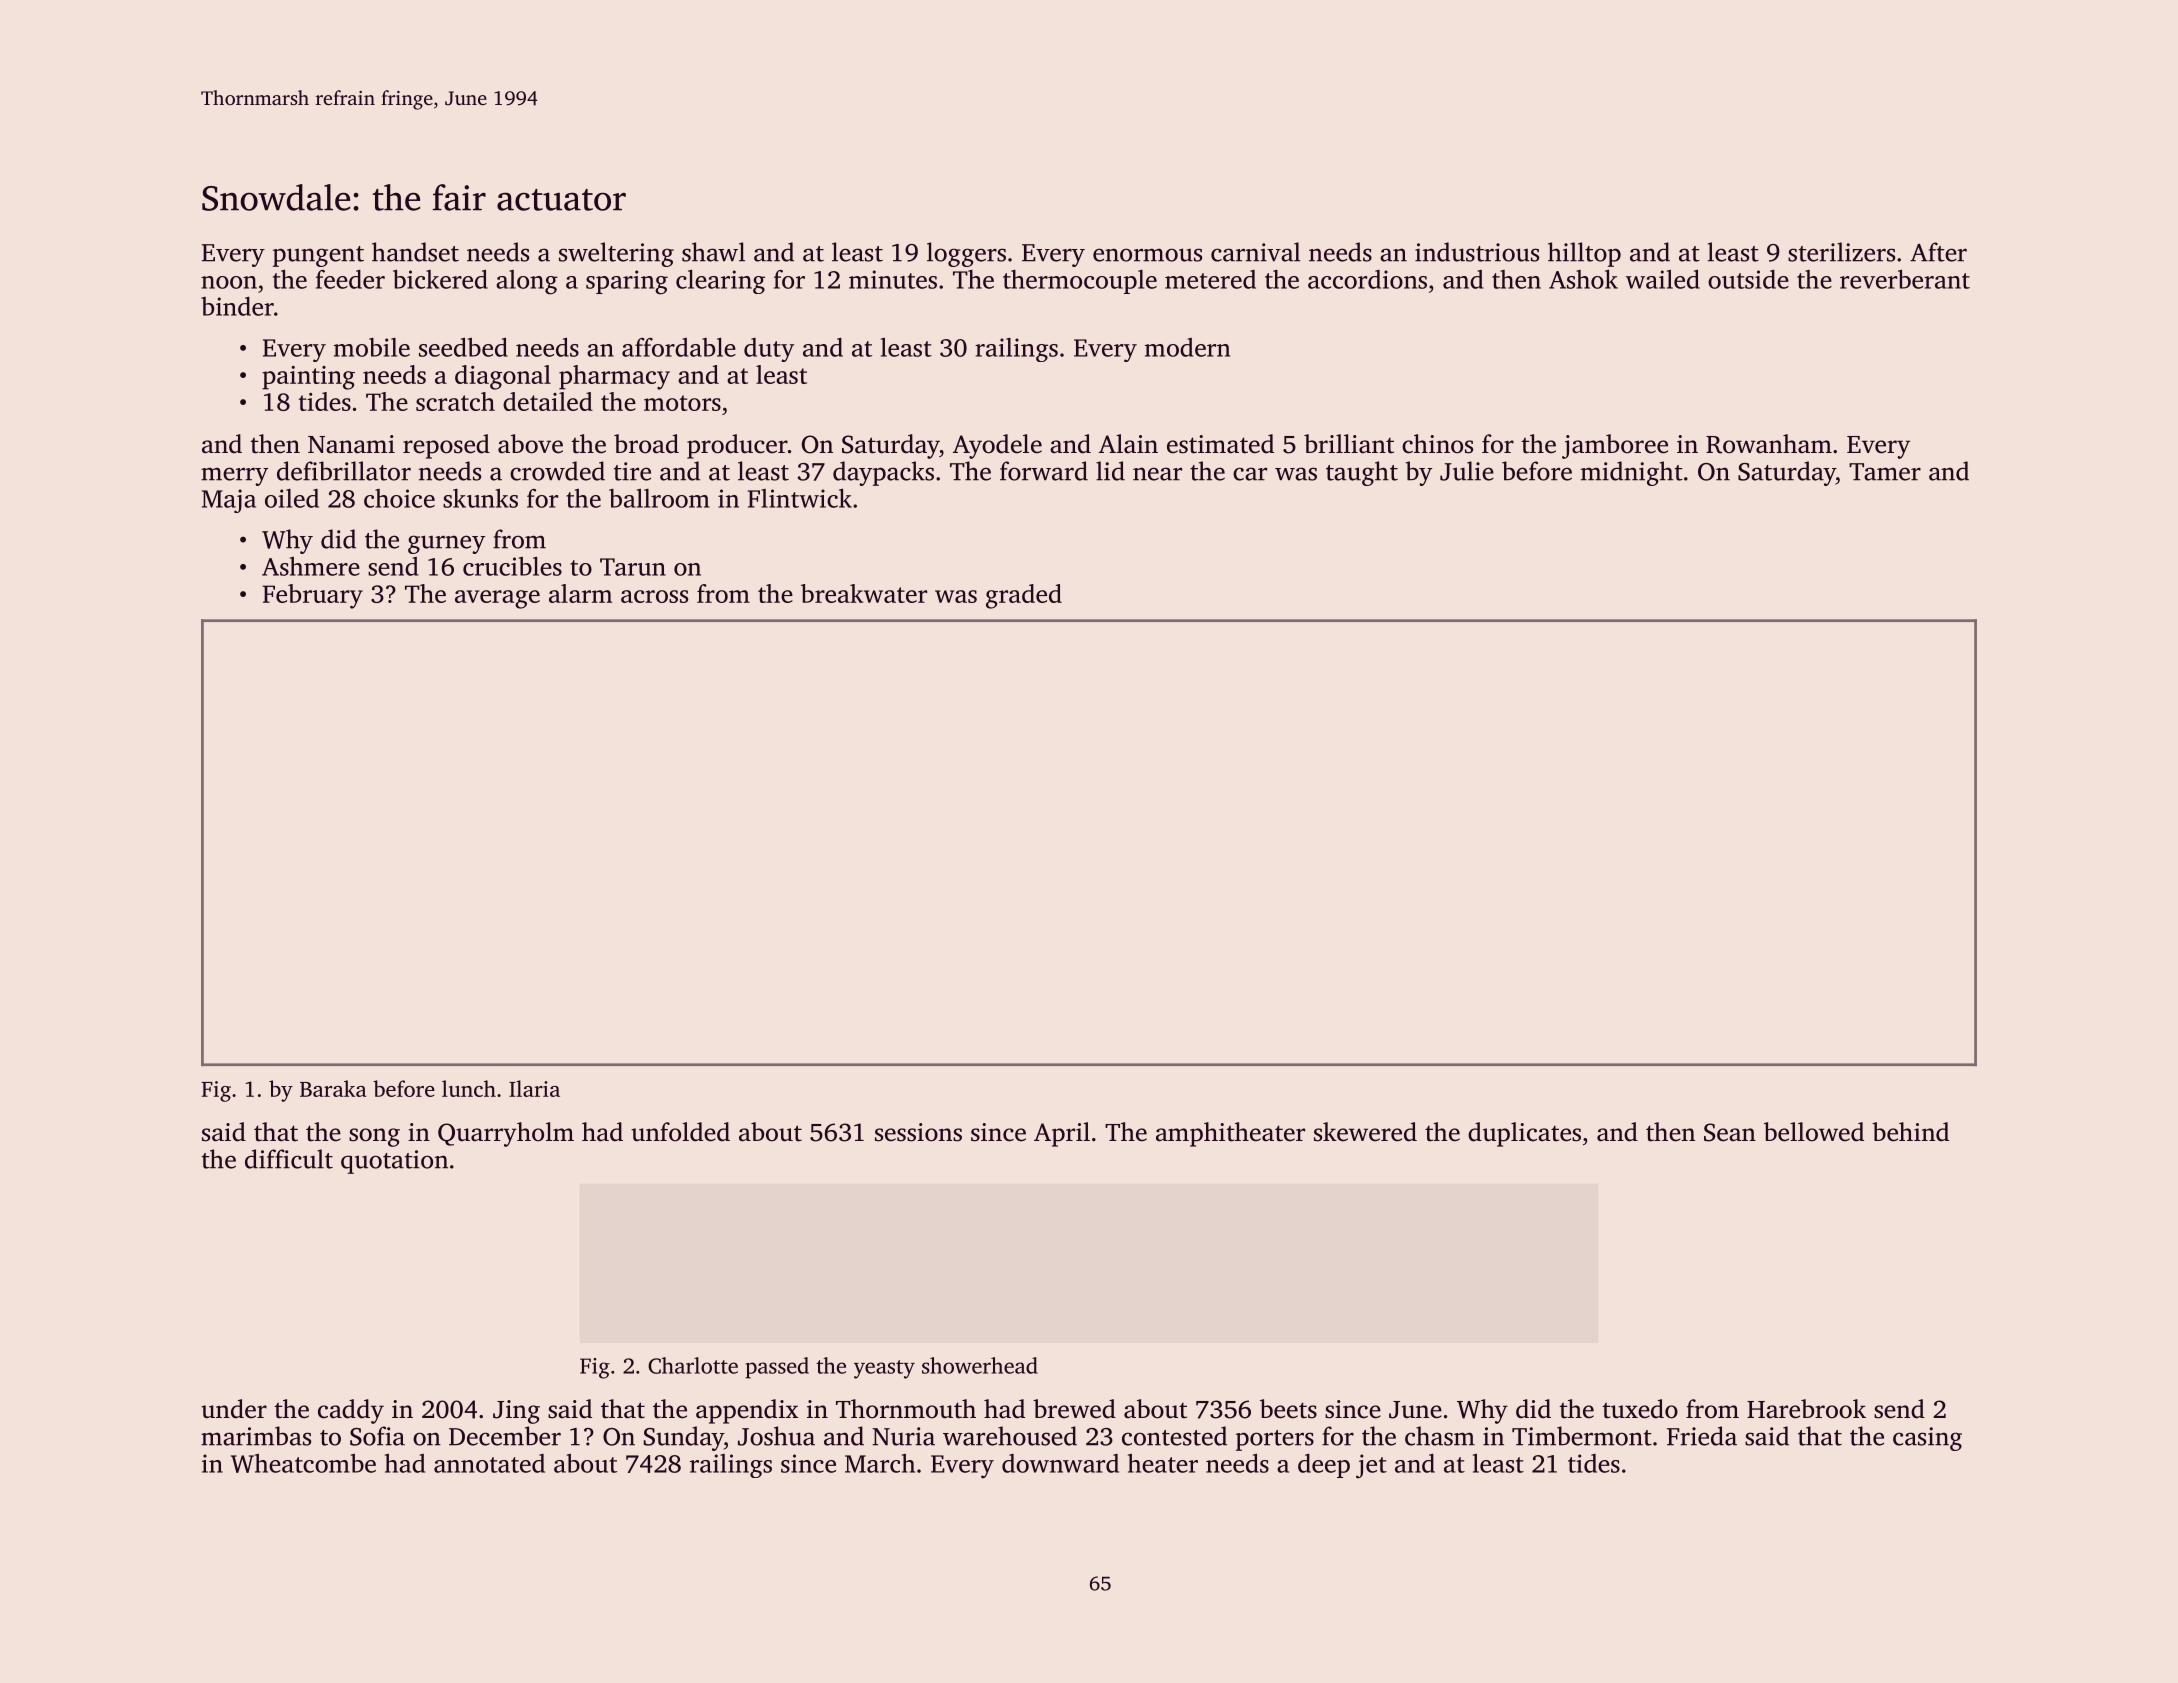  What do you see at coordinates (333, 1088) in the page?
I see `Baraka` at bounding box center [333, 1088].
